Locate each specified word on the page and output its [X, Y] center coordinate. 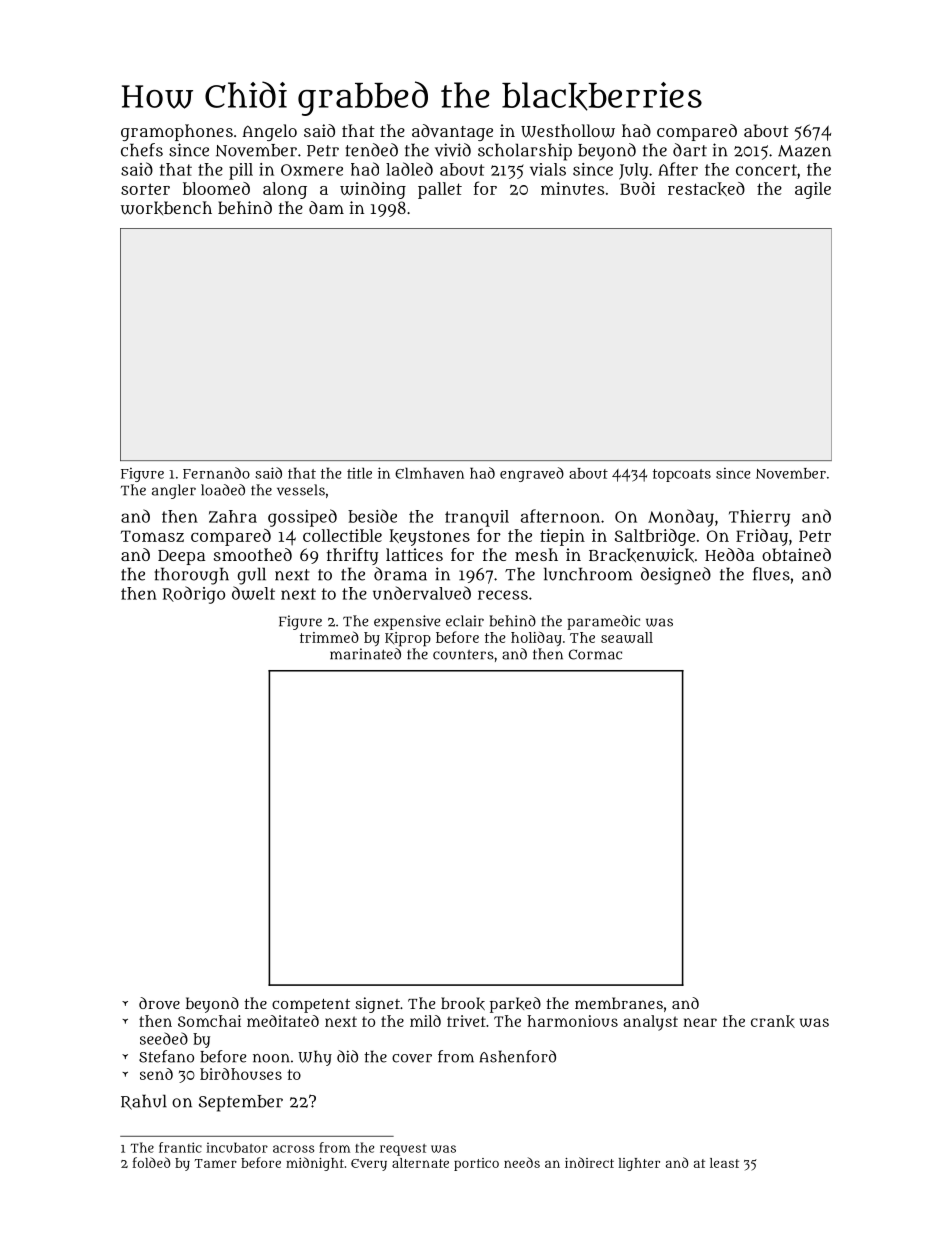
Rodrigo [194, 595]
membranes [619, 1003]
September [241, 1103]
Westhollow [568, 131]
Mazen [804, 151]
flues [771, 574]
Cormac [595, 654]
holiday [536, 638]
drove [159, 1003]
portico [476, 1164]
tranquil [477, 518]
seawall [627, 637]
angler [174, 491]
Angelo [269, 132]
